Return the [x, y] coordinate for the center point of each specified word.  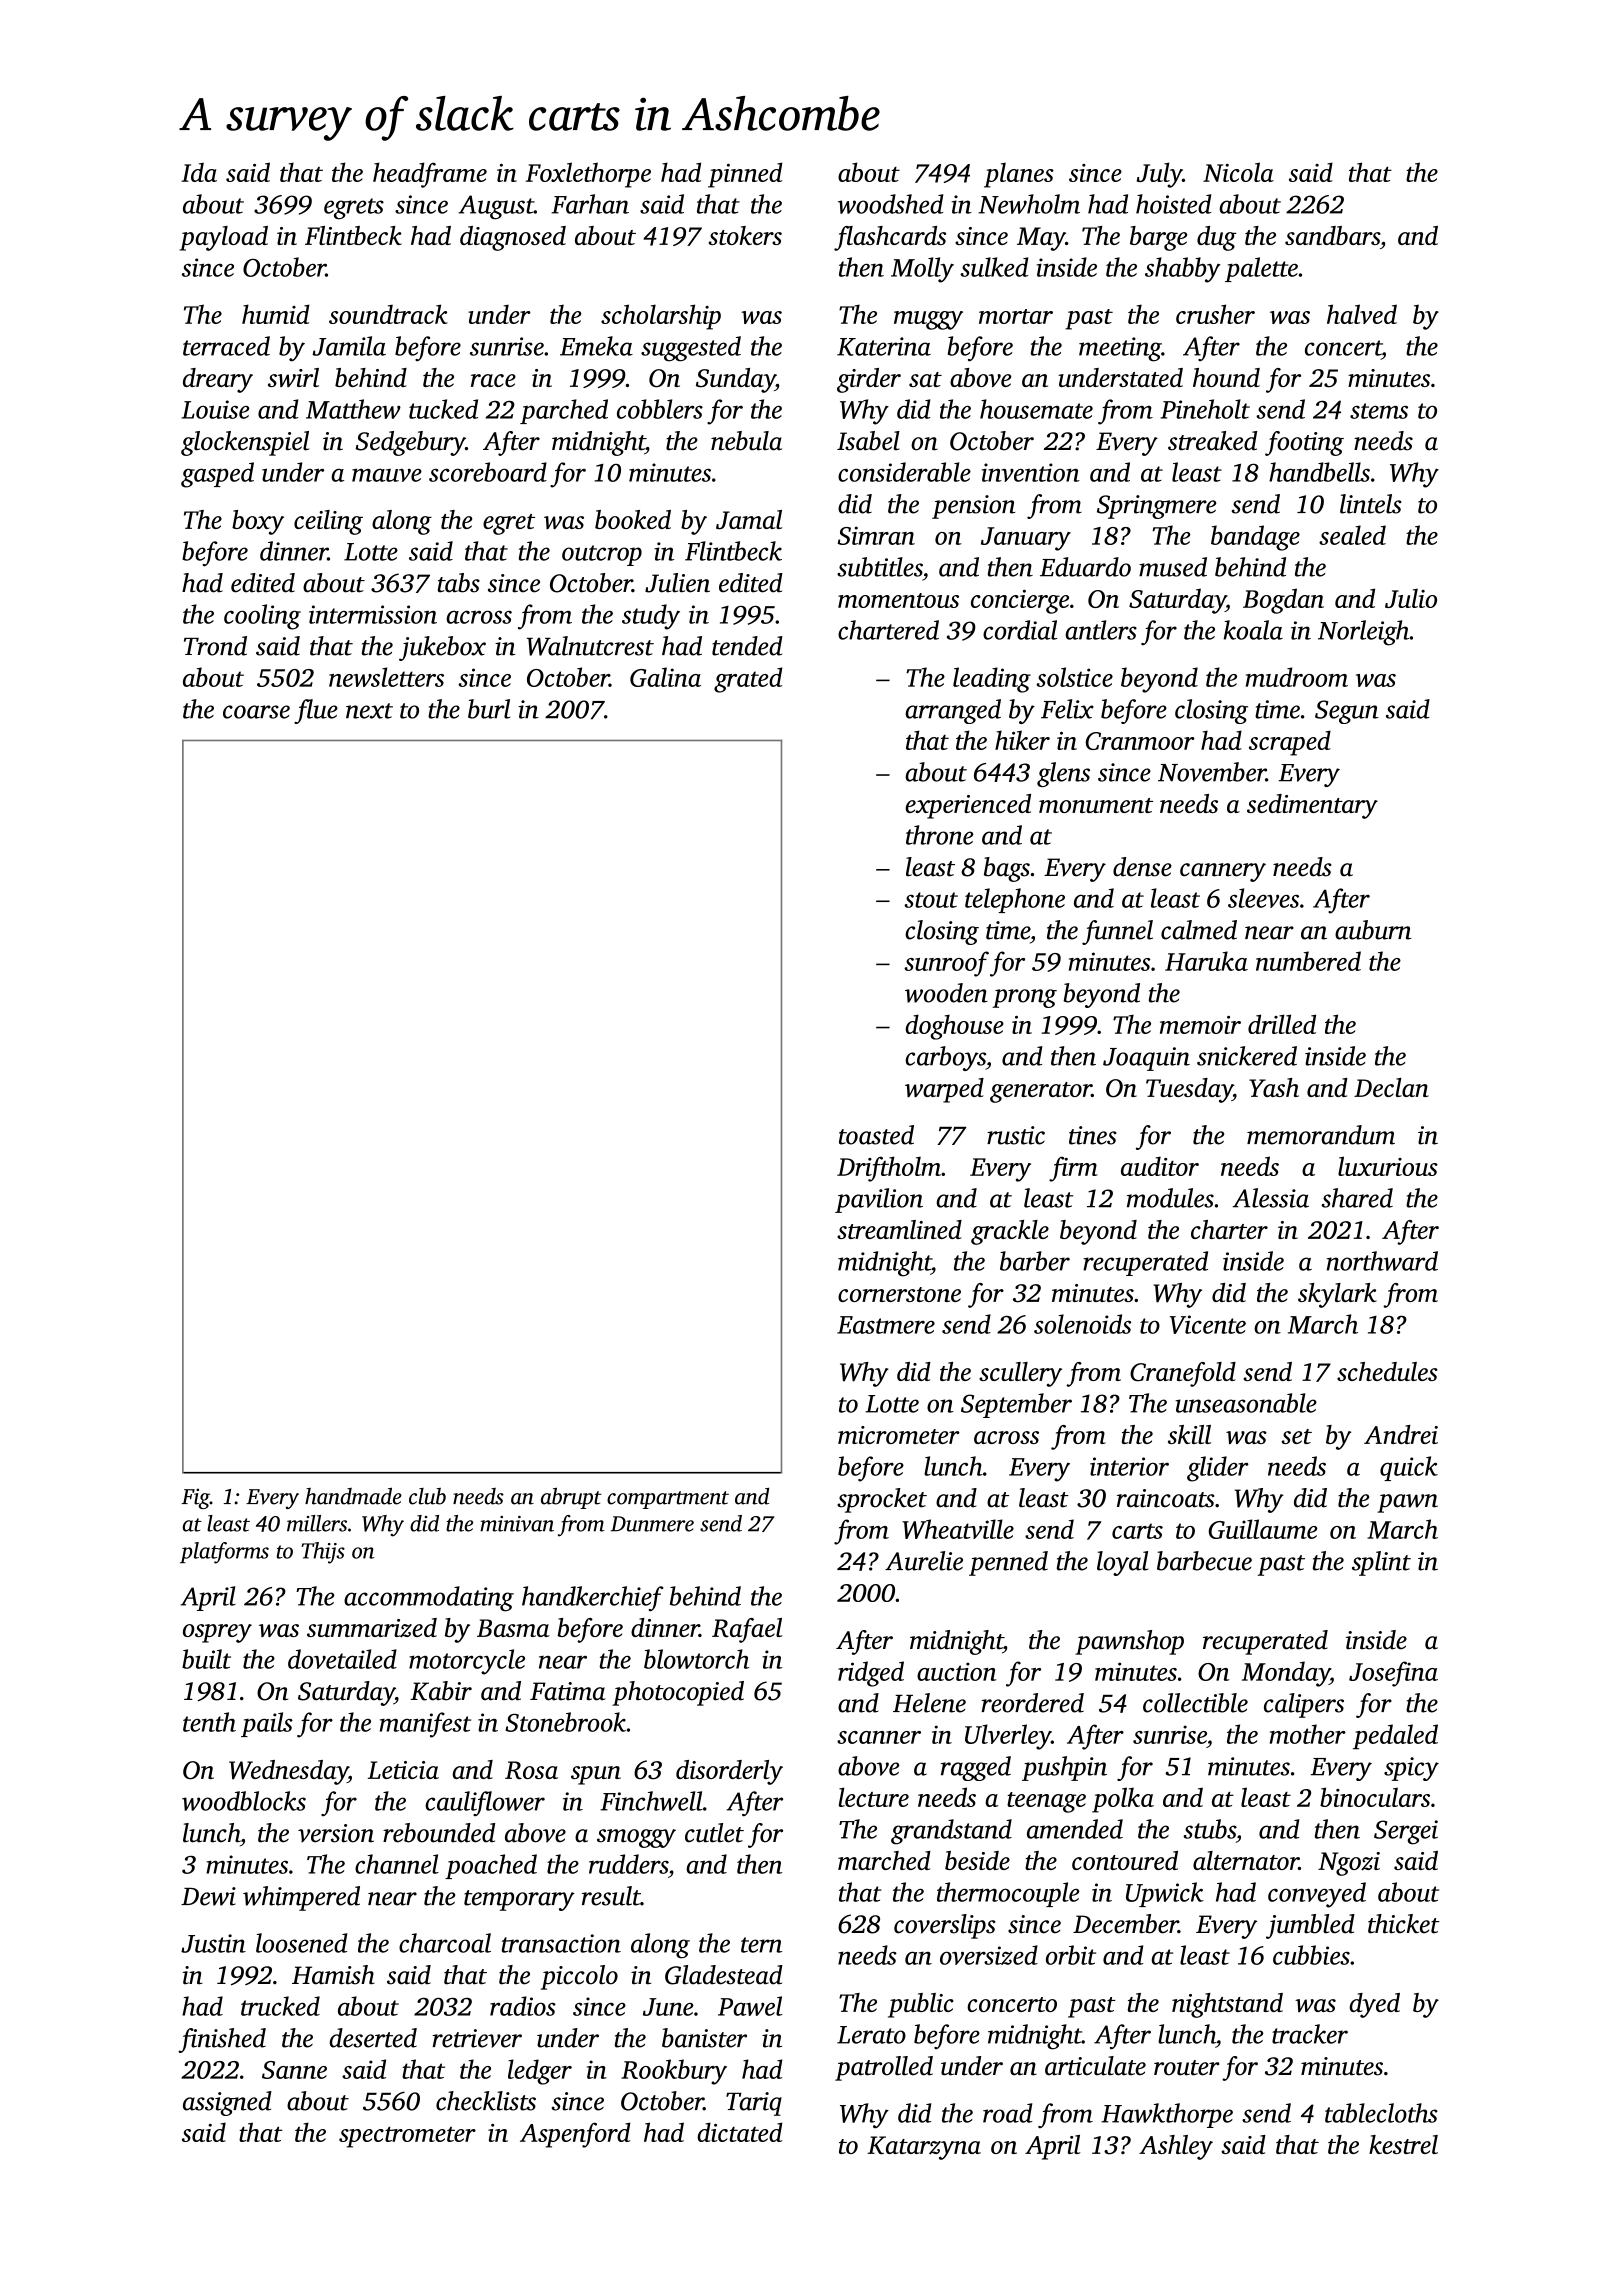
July [1159, 175]
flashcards [890, 238]
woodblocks [244, 1801]
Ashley [1176, 2147]
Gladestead [724, 1975]
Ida [199, 172]
